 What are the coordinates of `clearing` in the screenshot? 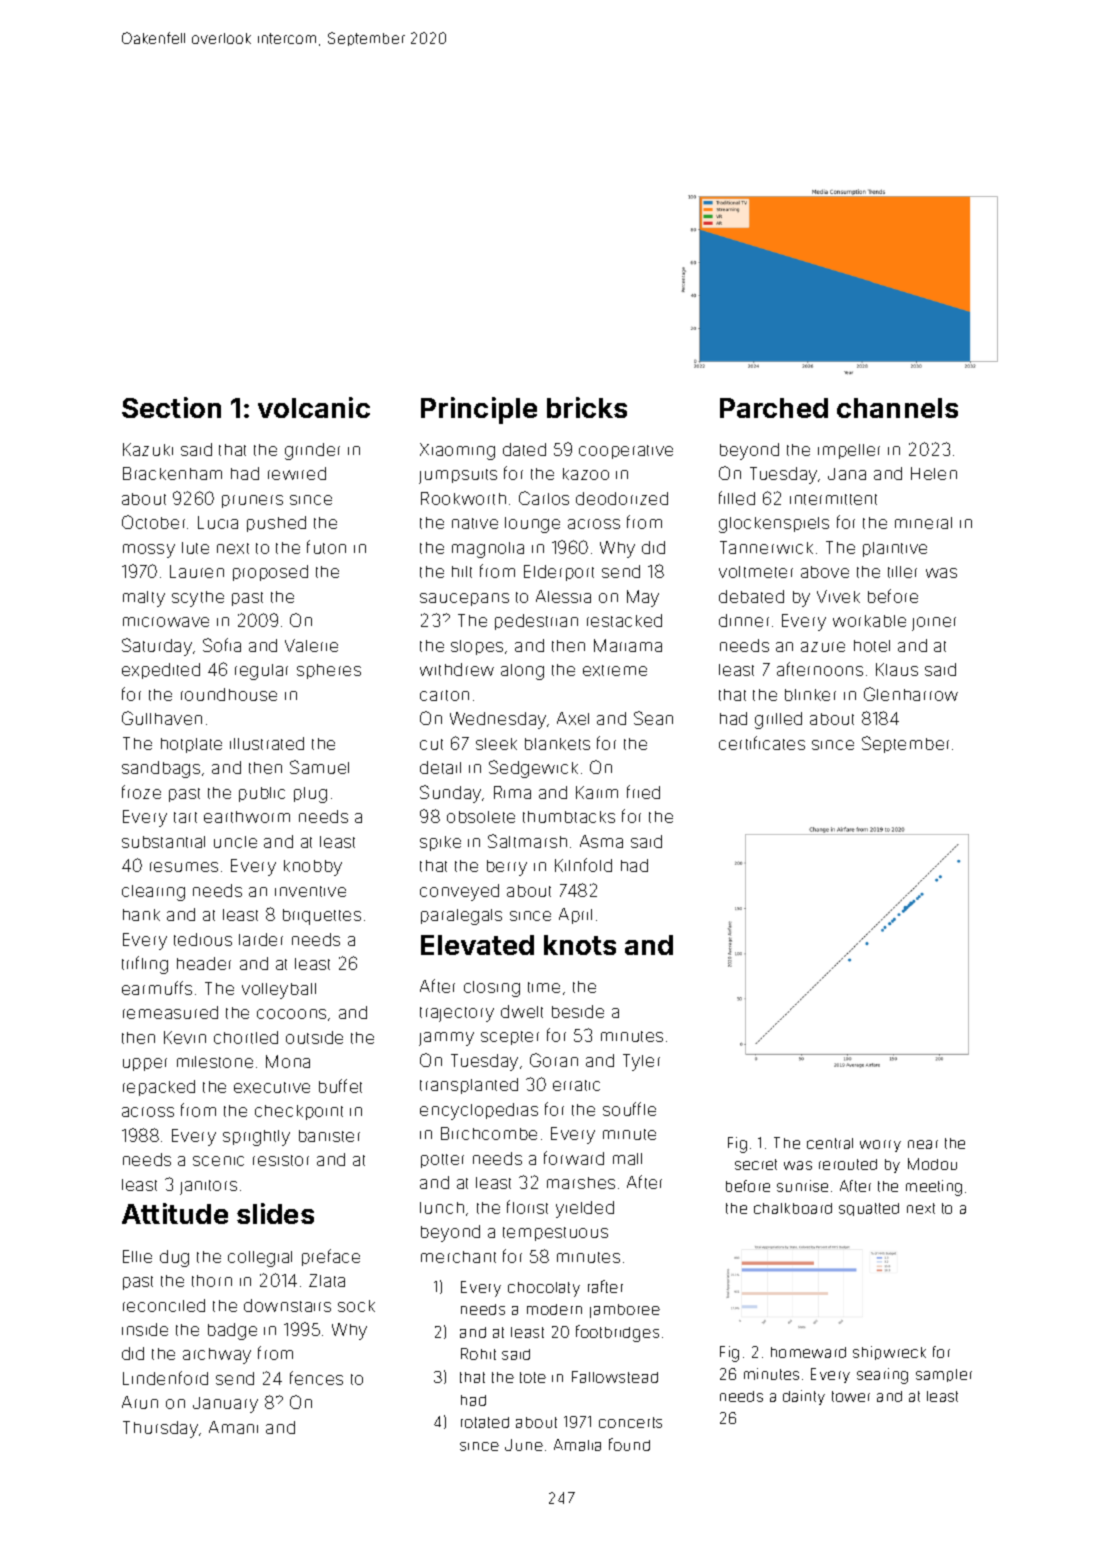 It's located at (153, 893).
